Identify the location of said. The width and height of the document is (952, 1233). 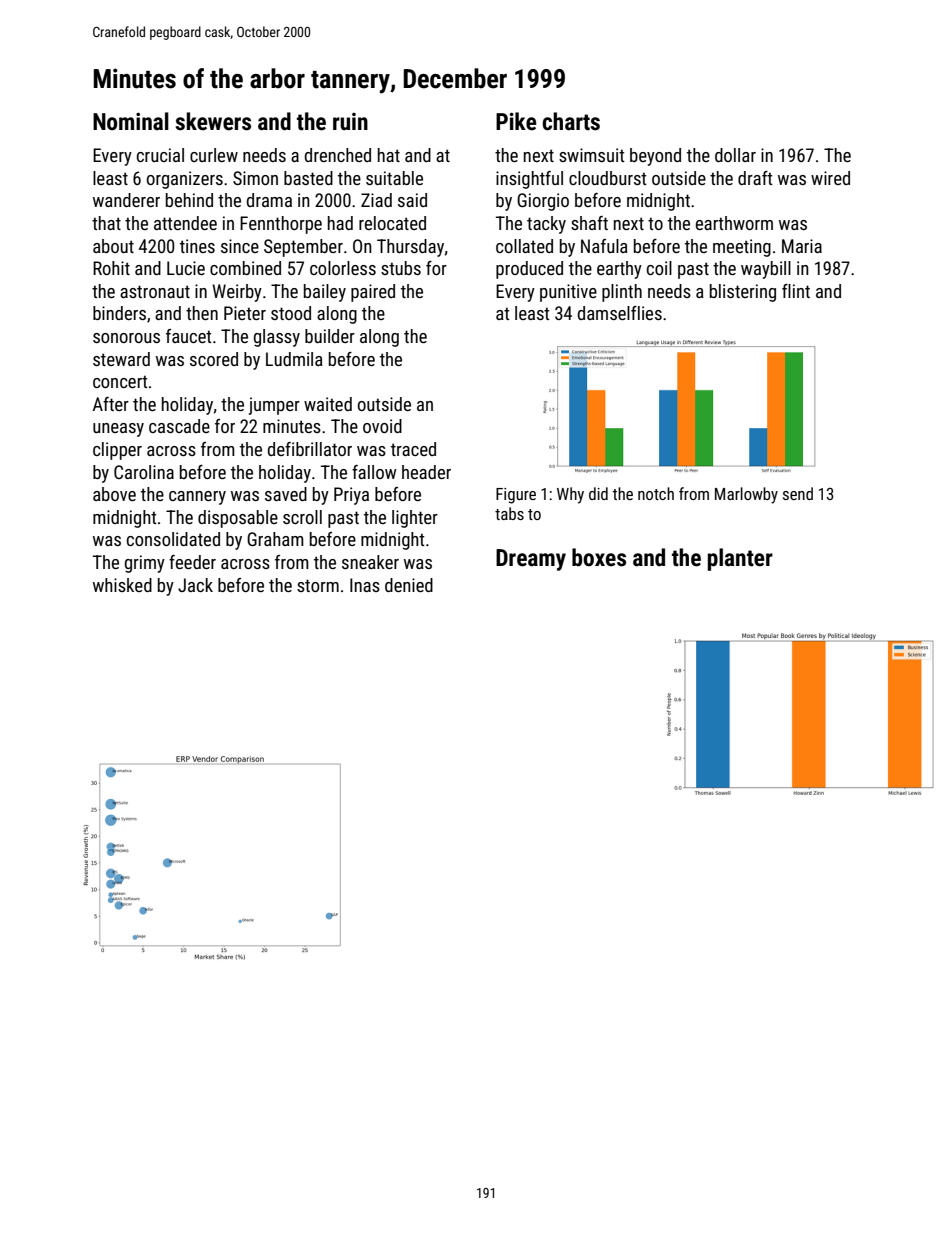
(412, 200).
